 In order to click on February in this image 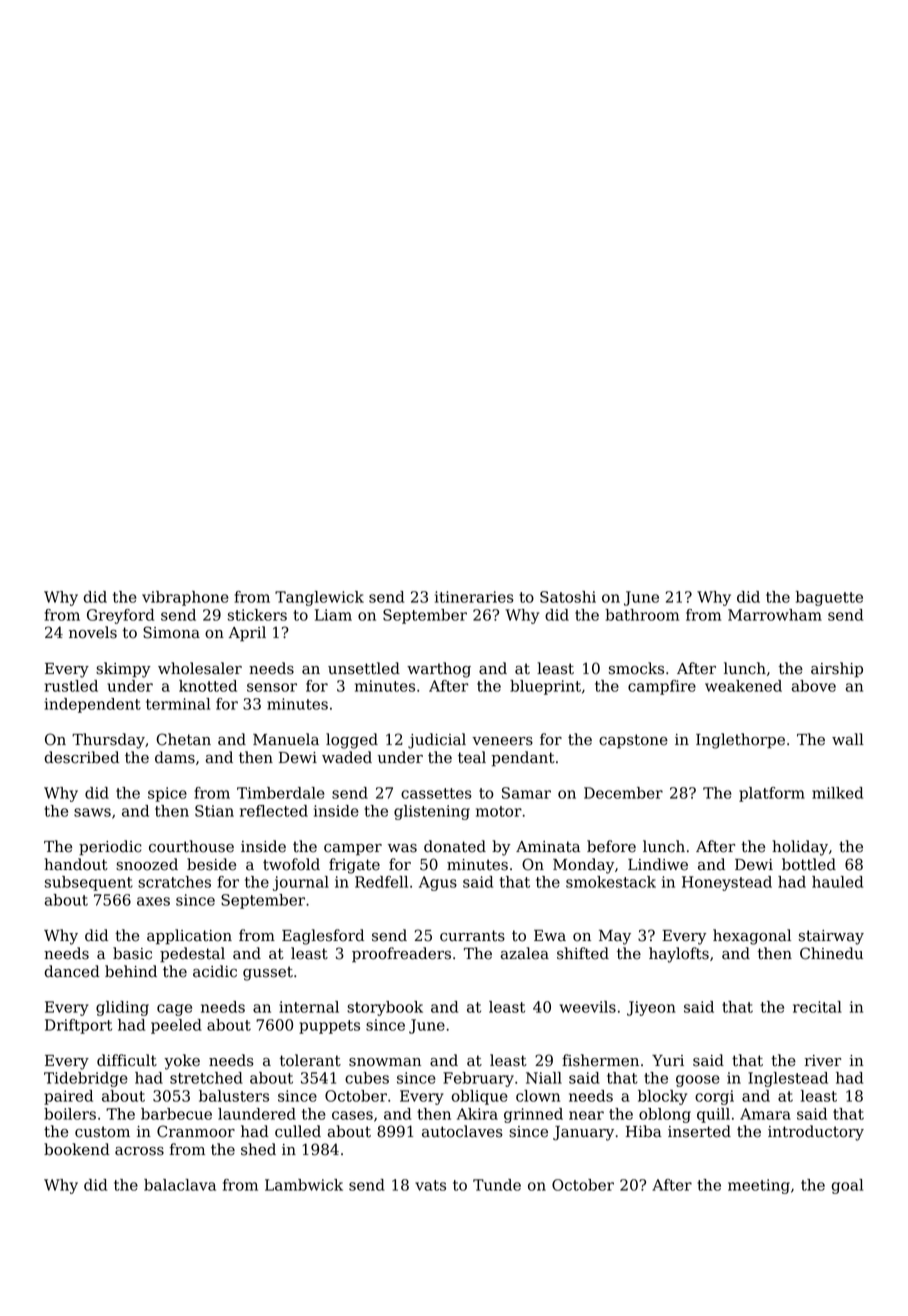, I will do `click(478, 1079)`.
